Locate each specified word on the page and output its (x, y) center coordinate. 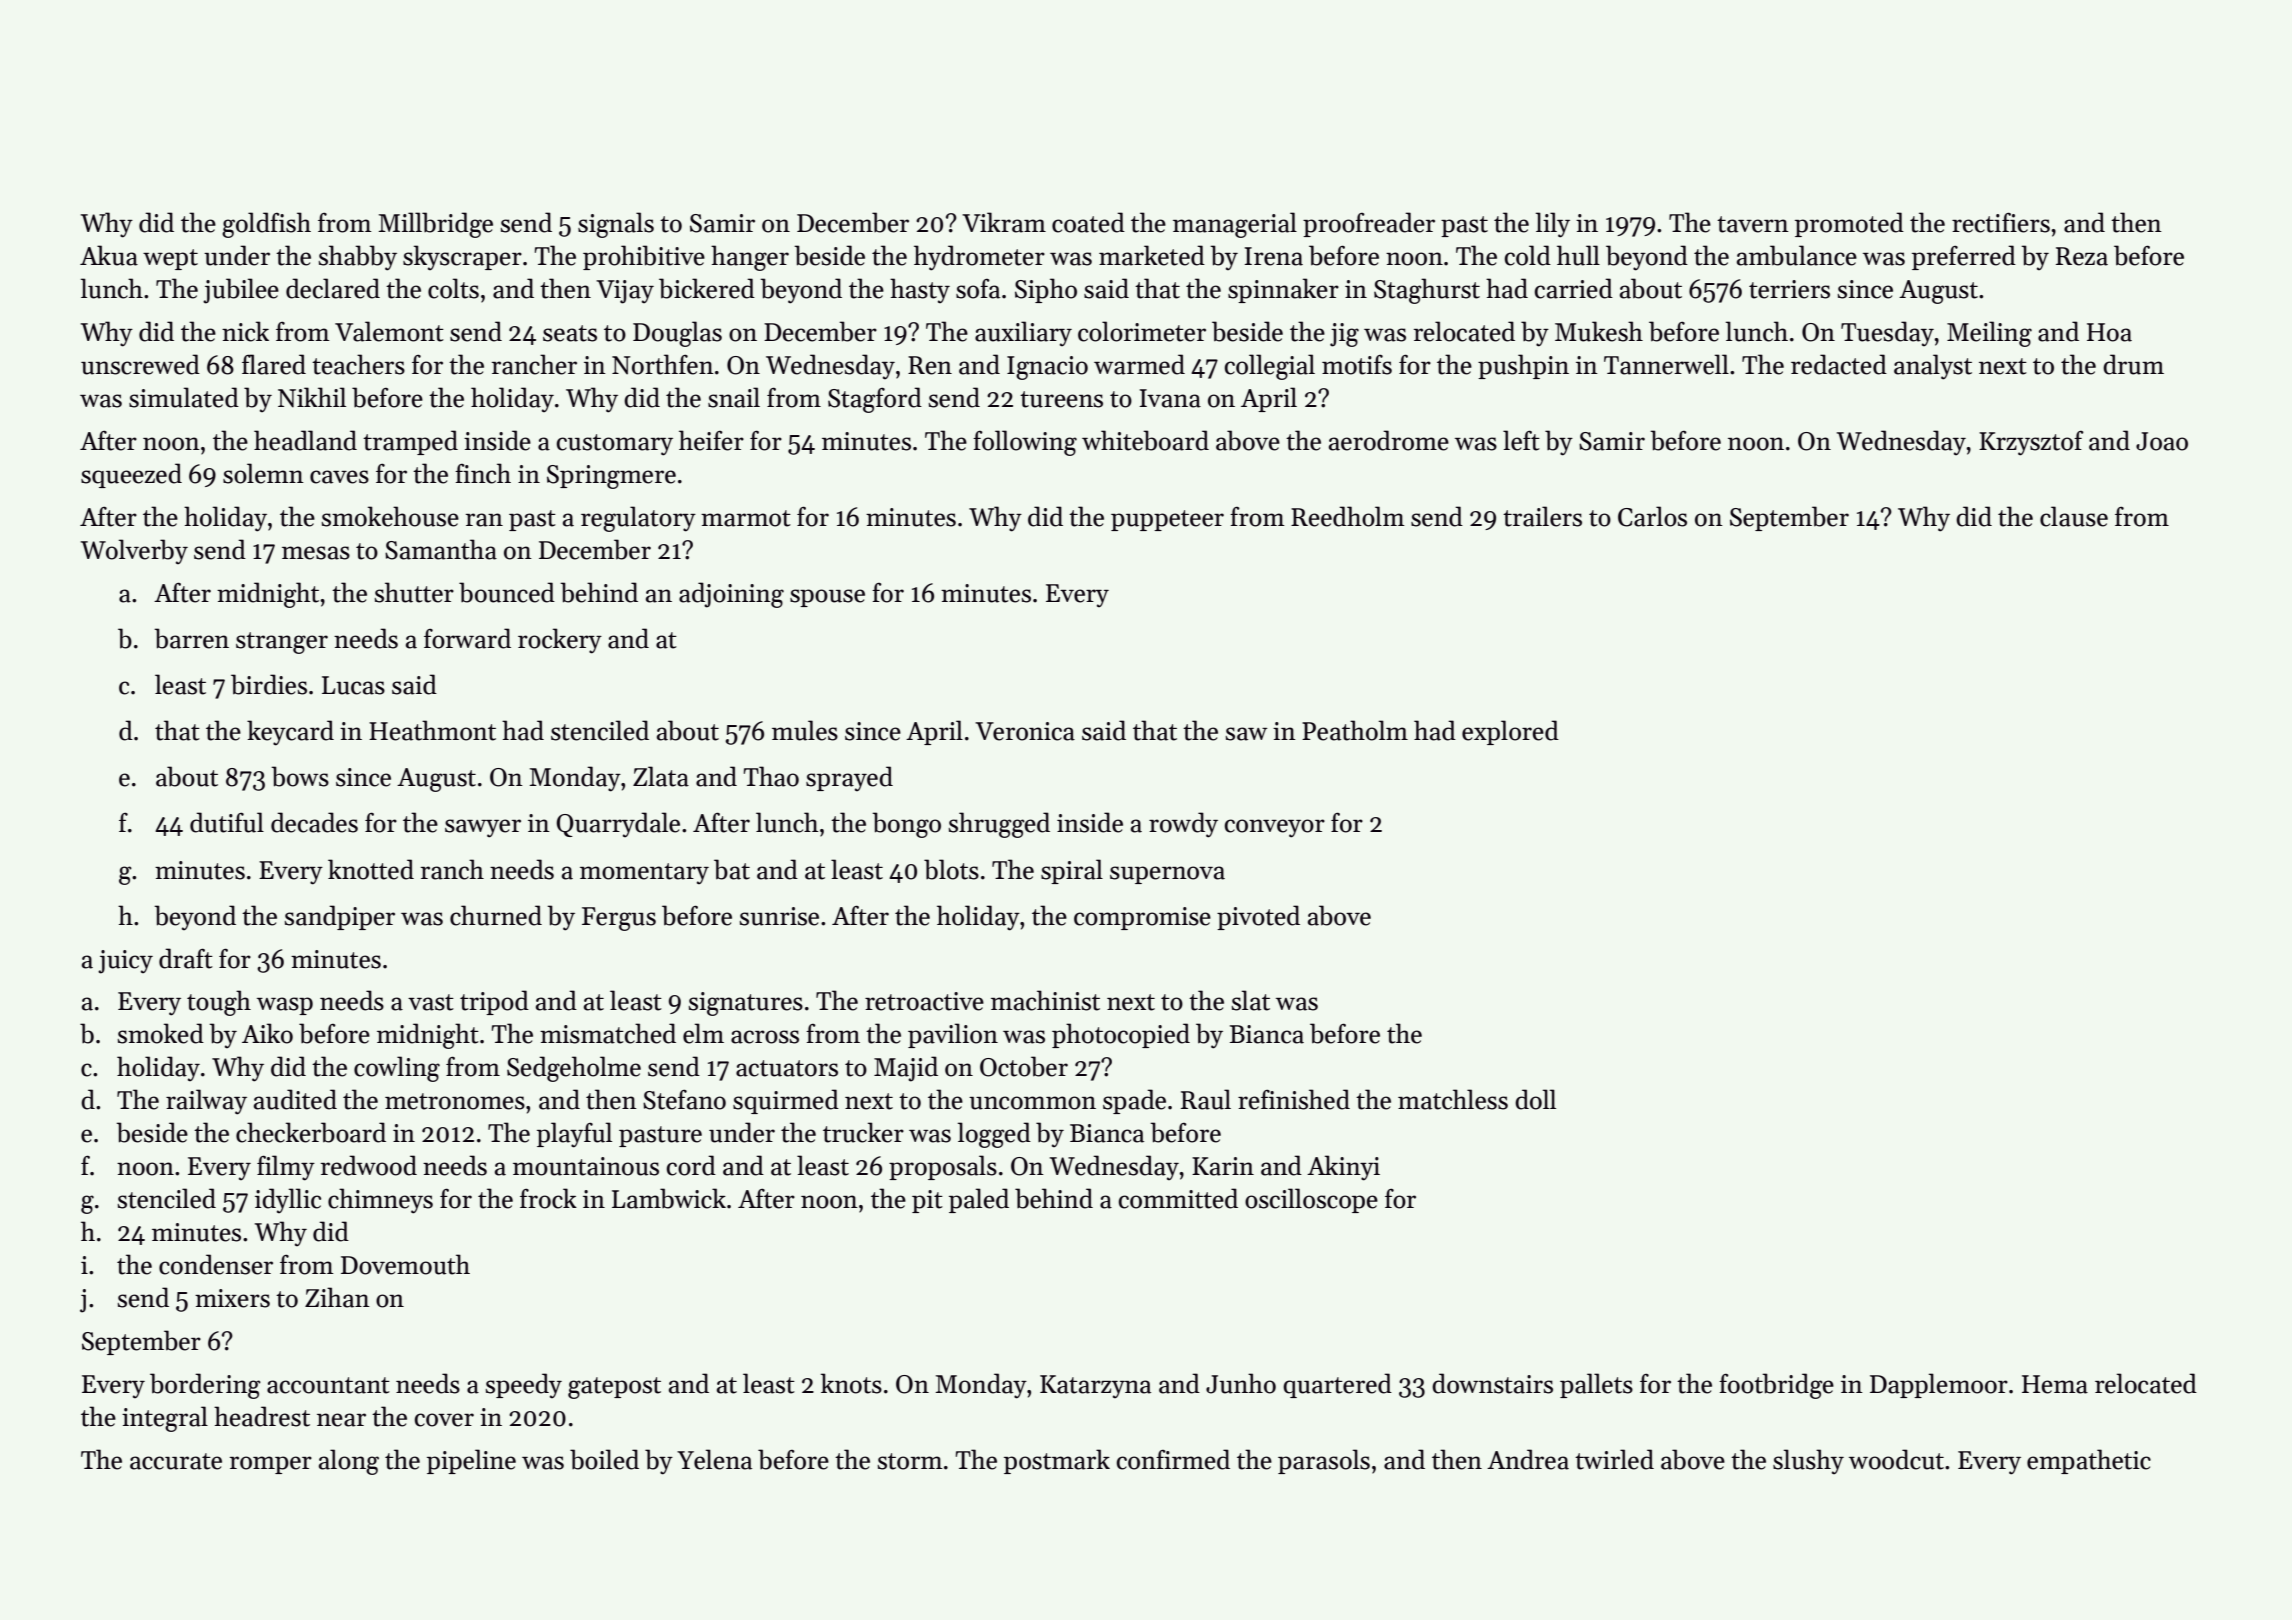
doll (1535, 1099)
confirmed (1173, 1459)
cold (1528, 255)
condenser (216, 1264)
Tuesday (1888, 333)
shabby (358, 258)
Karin (1223, 1166)
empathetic (2089, 1461)
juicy (125, 962)
